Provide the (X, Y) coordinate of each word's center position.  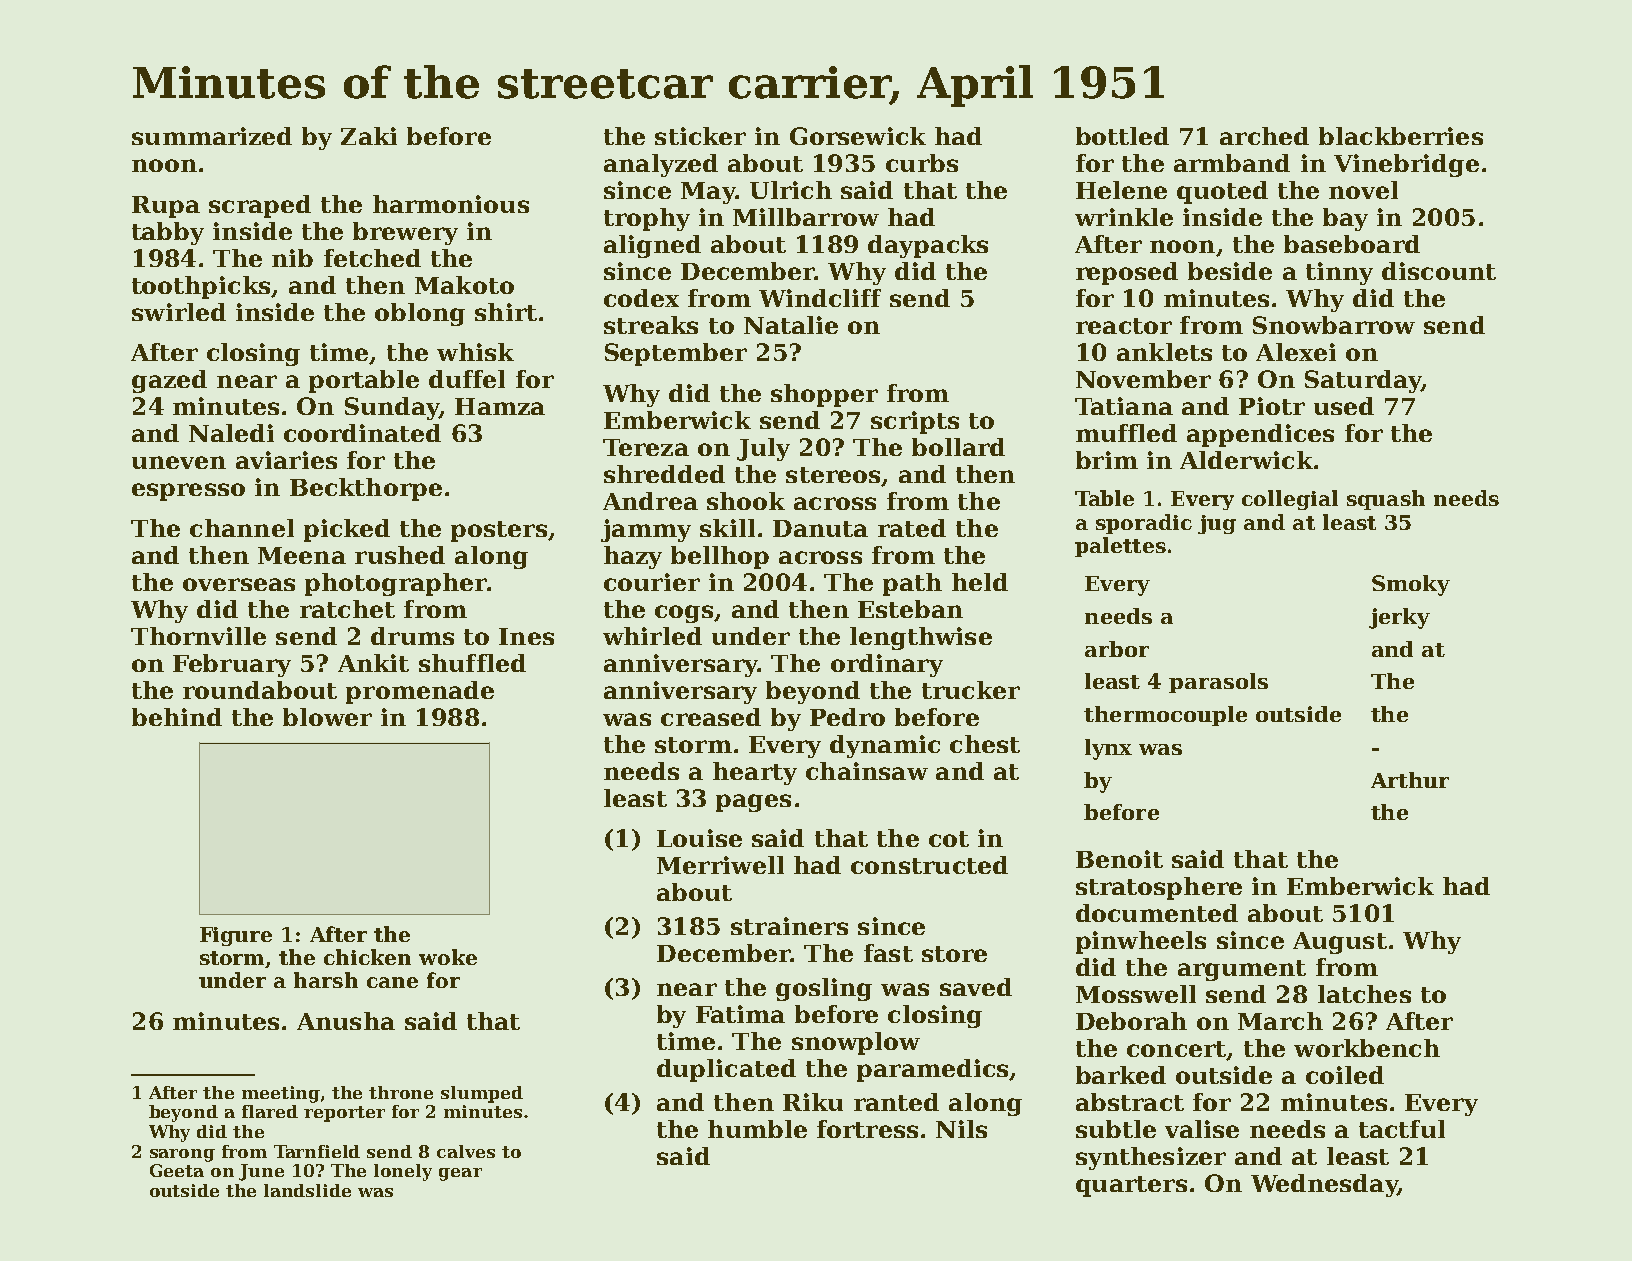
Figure (236, 936)
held (980, 582)
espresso (188, 492)
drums (412, 636)
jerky (1399, 618)
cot (949, 839)
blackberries (1401, 136)
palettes (1120, 547)
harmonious (451, 204)
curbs (922, 163)
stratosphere (1159, 888)
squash (1386, 500)
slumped (482, 1094)
